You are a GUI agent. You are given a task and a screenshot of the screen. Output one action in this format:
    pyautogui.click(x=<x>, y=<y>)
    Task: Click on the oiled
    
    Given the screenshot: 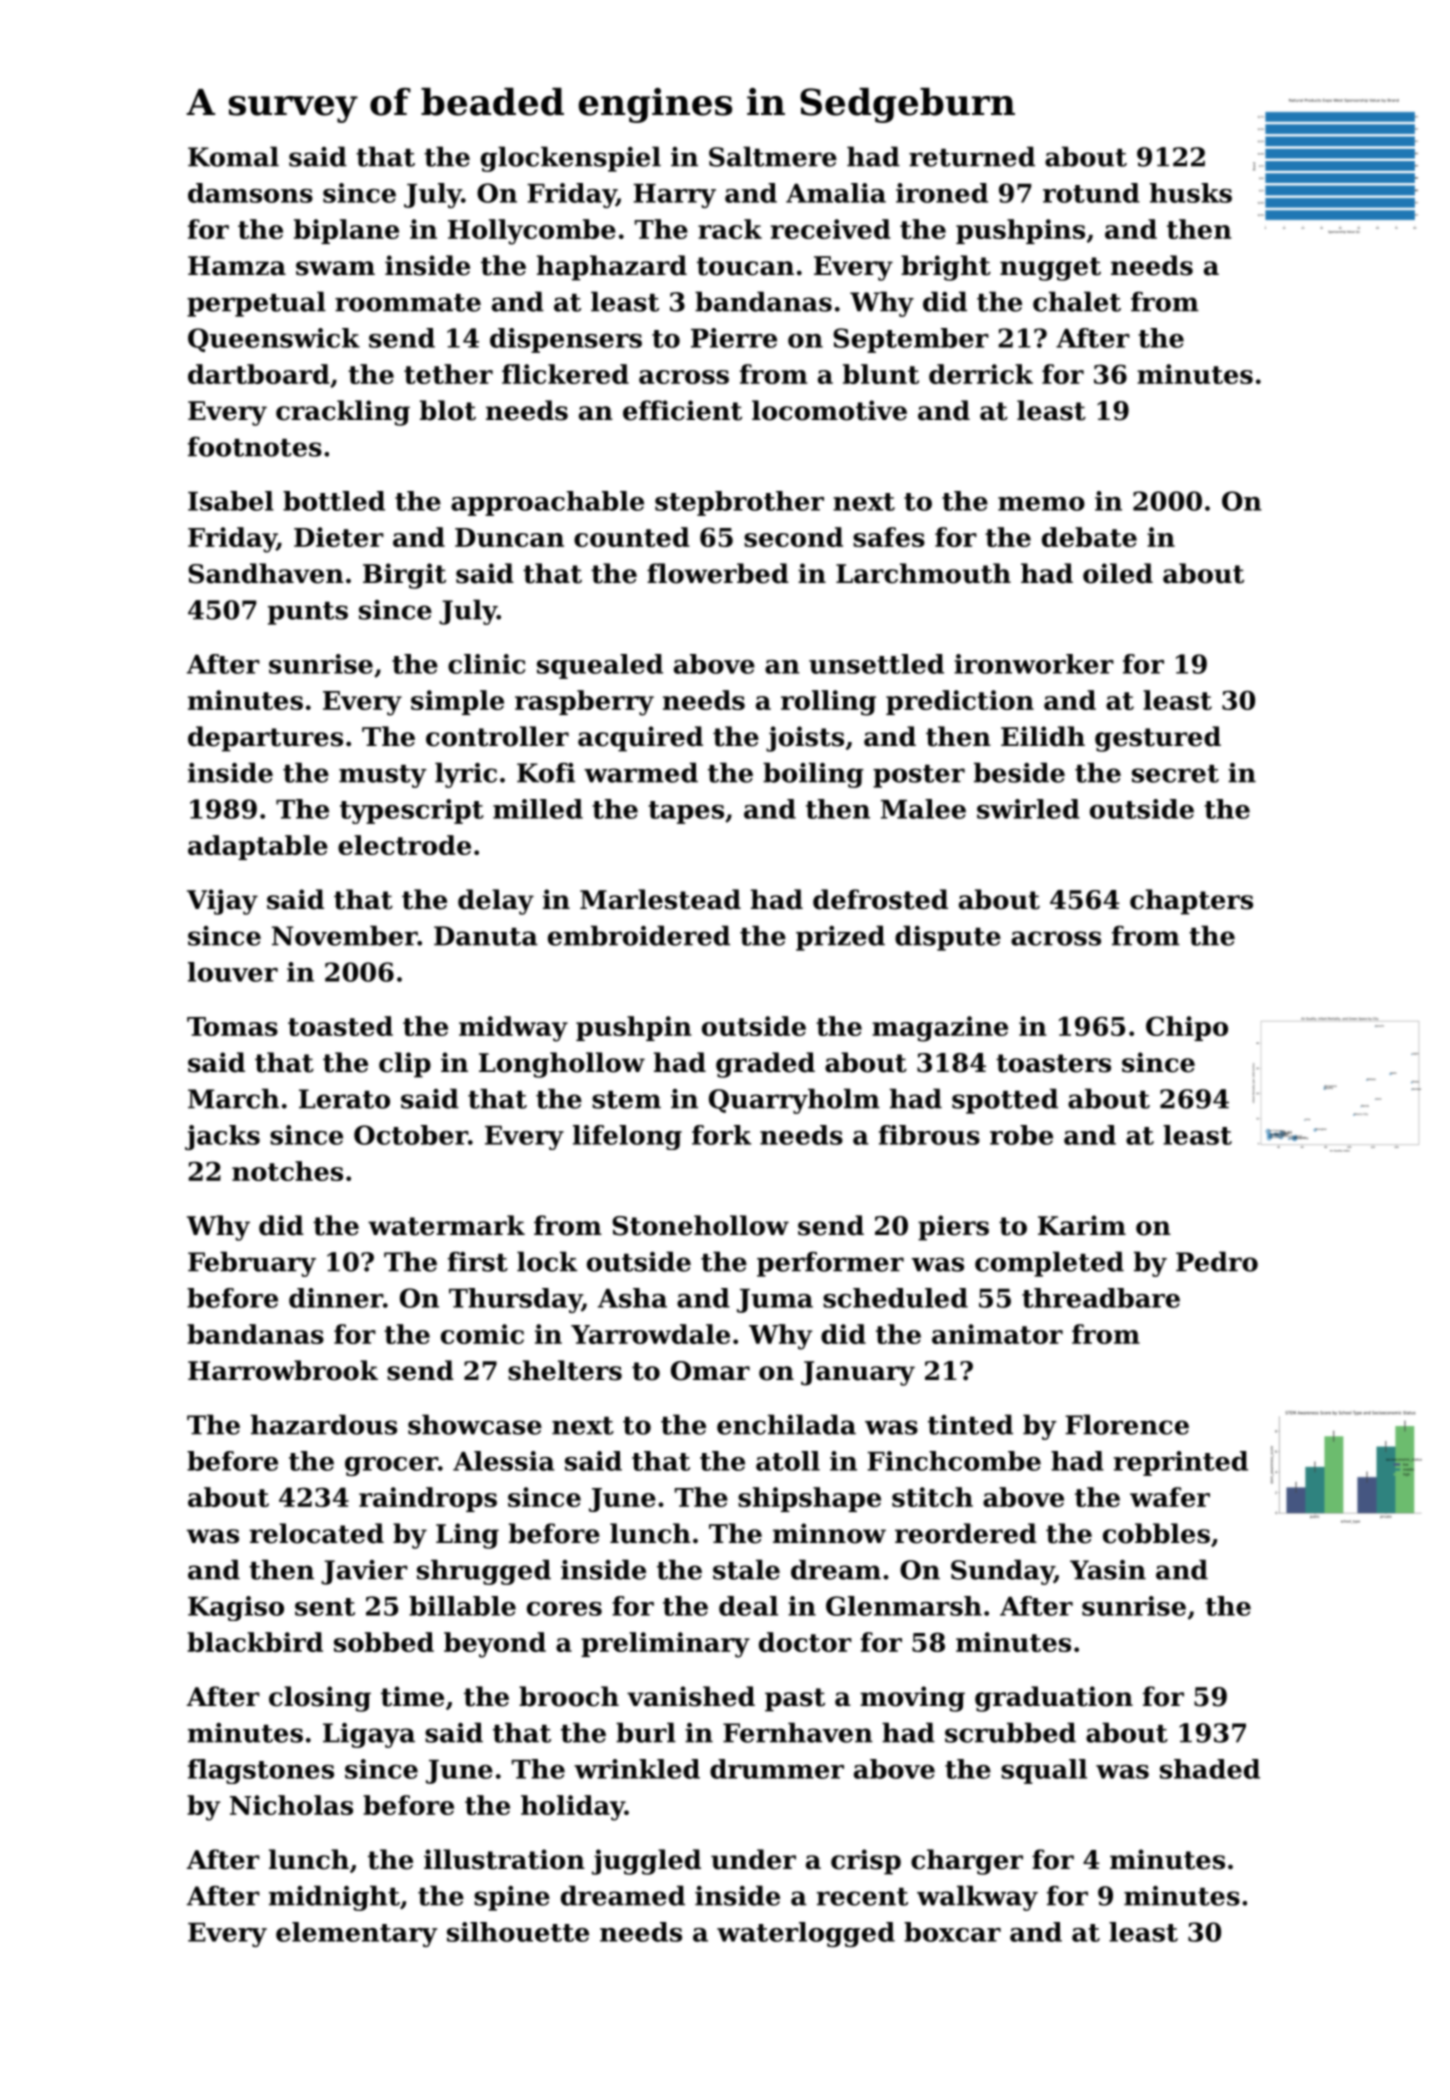 What is the action you would take?
    pyautogui.click(x=1118, y=573)
